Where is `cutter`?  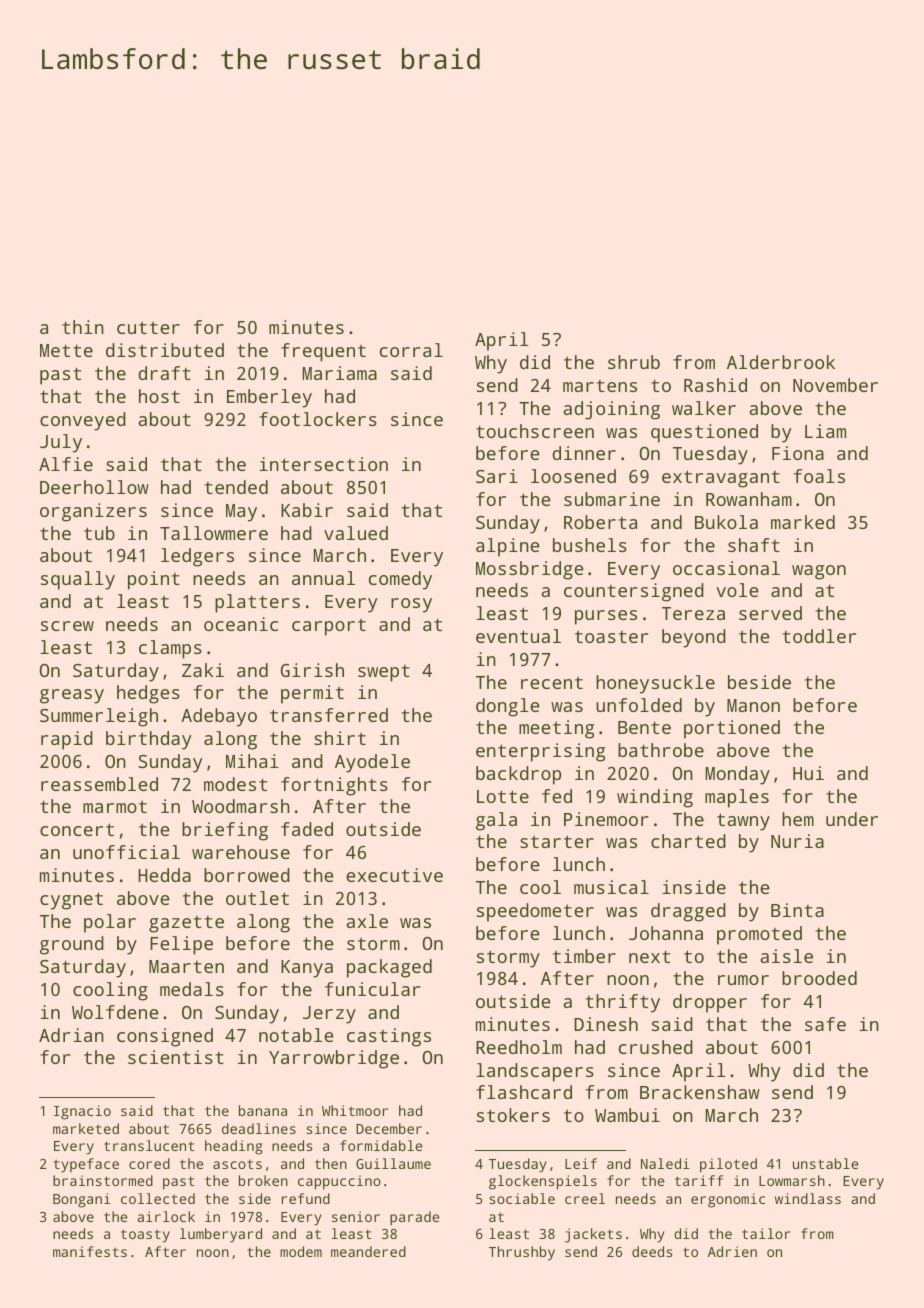 cutter is located at coordinates (148, 327).
